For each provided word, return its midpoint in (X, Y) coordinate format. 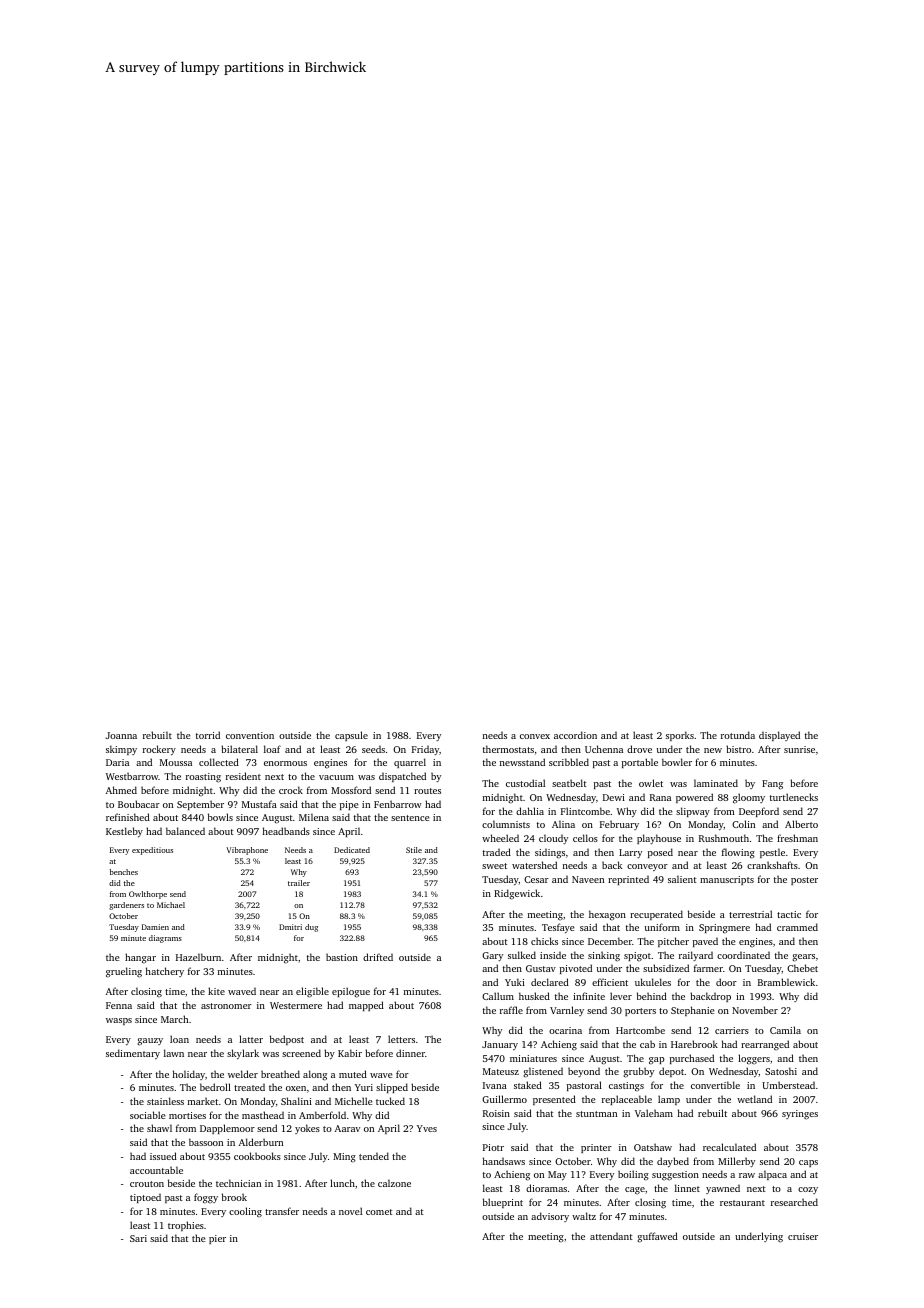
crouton (147, 1184)
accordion (575, 735)
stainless (165, 1101)
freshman (797, 838)
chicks (544, 941)
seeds (373, 749)
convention (250, 735)
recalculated (729, 1147)
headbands (286, 831)
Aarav (347, 1128)
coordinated (743, 955)
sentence (410, 818)
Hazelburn (198, 957)
